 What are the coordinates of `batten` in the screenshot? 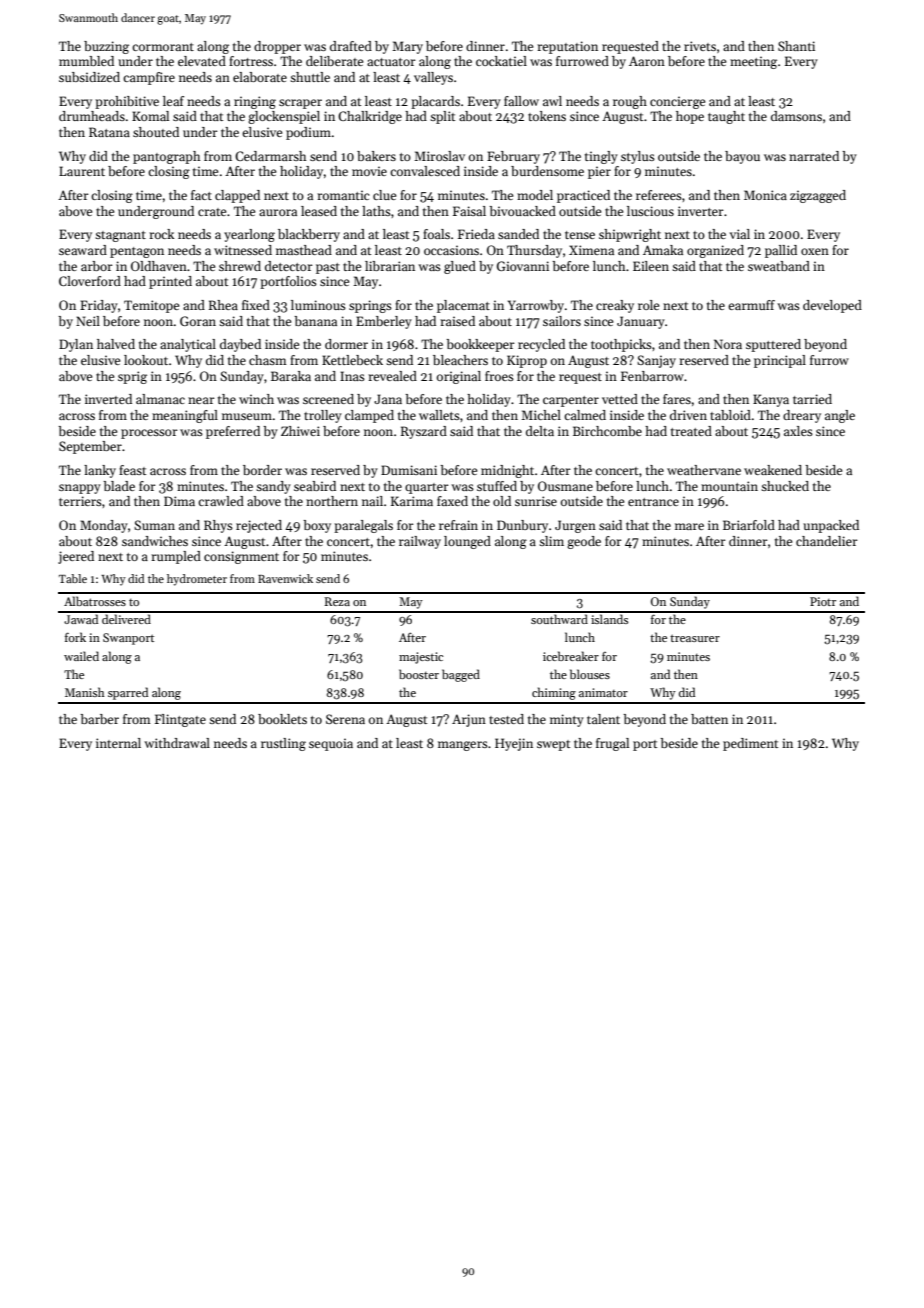 It's located at (709, 719).
